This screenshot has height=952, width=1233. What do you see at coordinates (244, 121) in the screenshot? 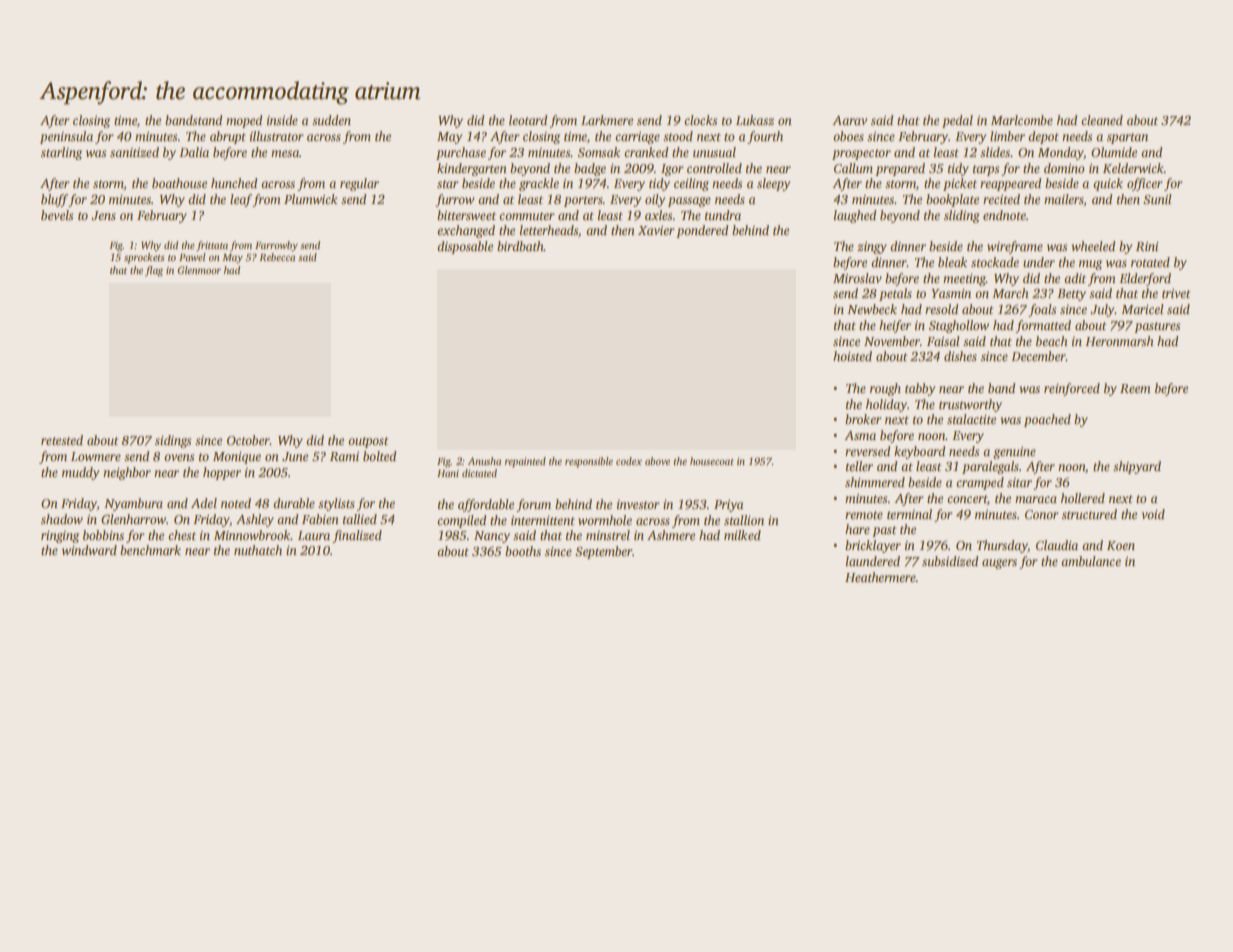
I see `moped` at bounding box center [244, 121].
